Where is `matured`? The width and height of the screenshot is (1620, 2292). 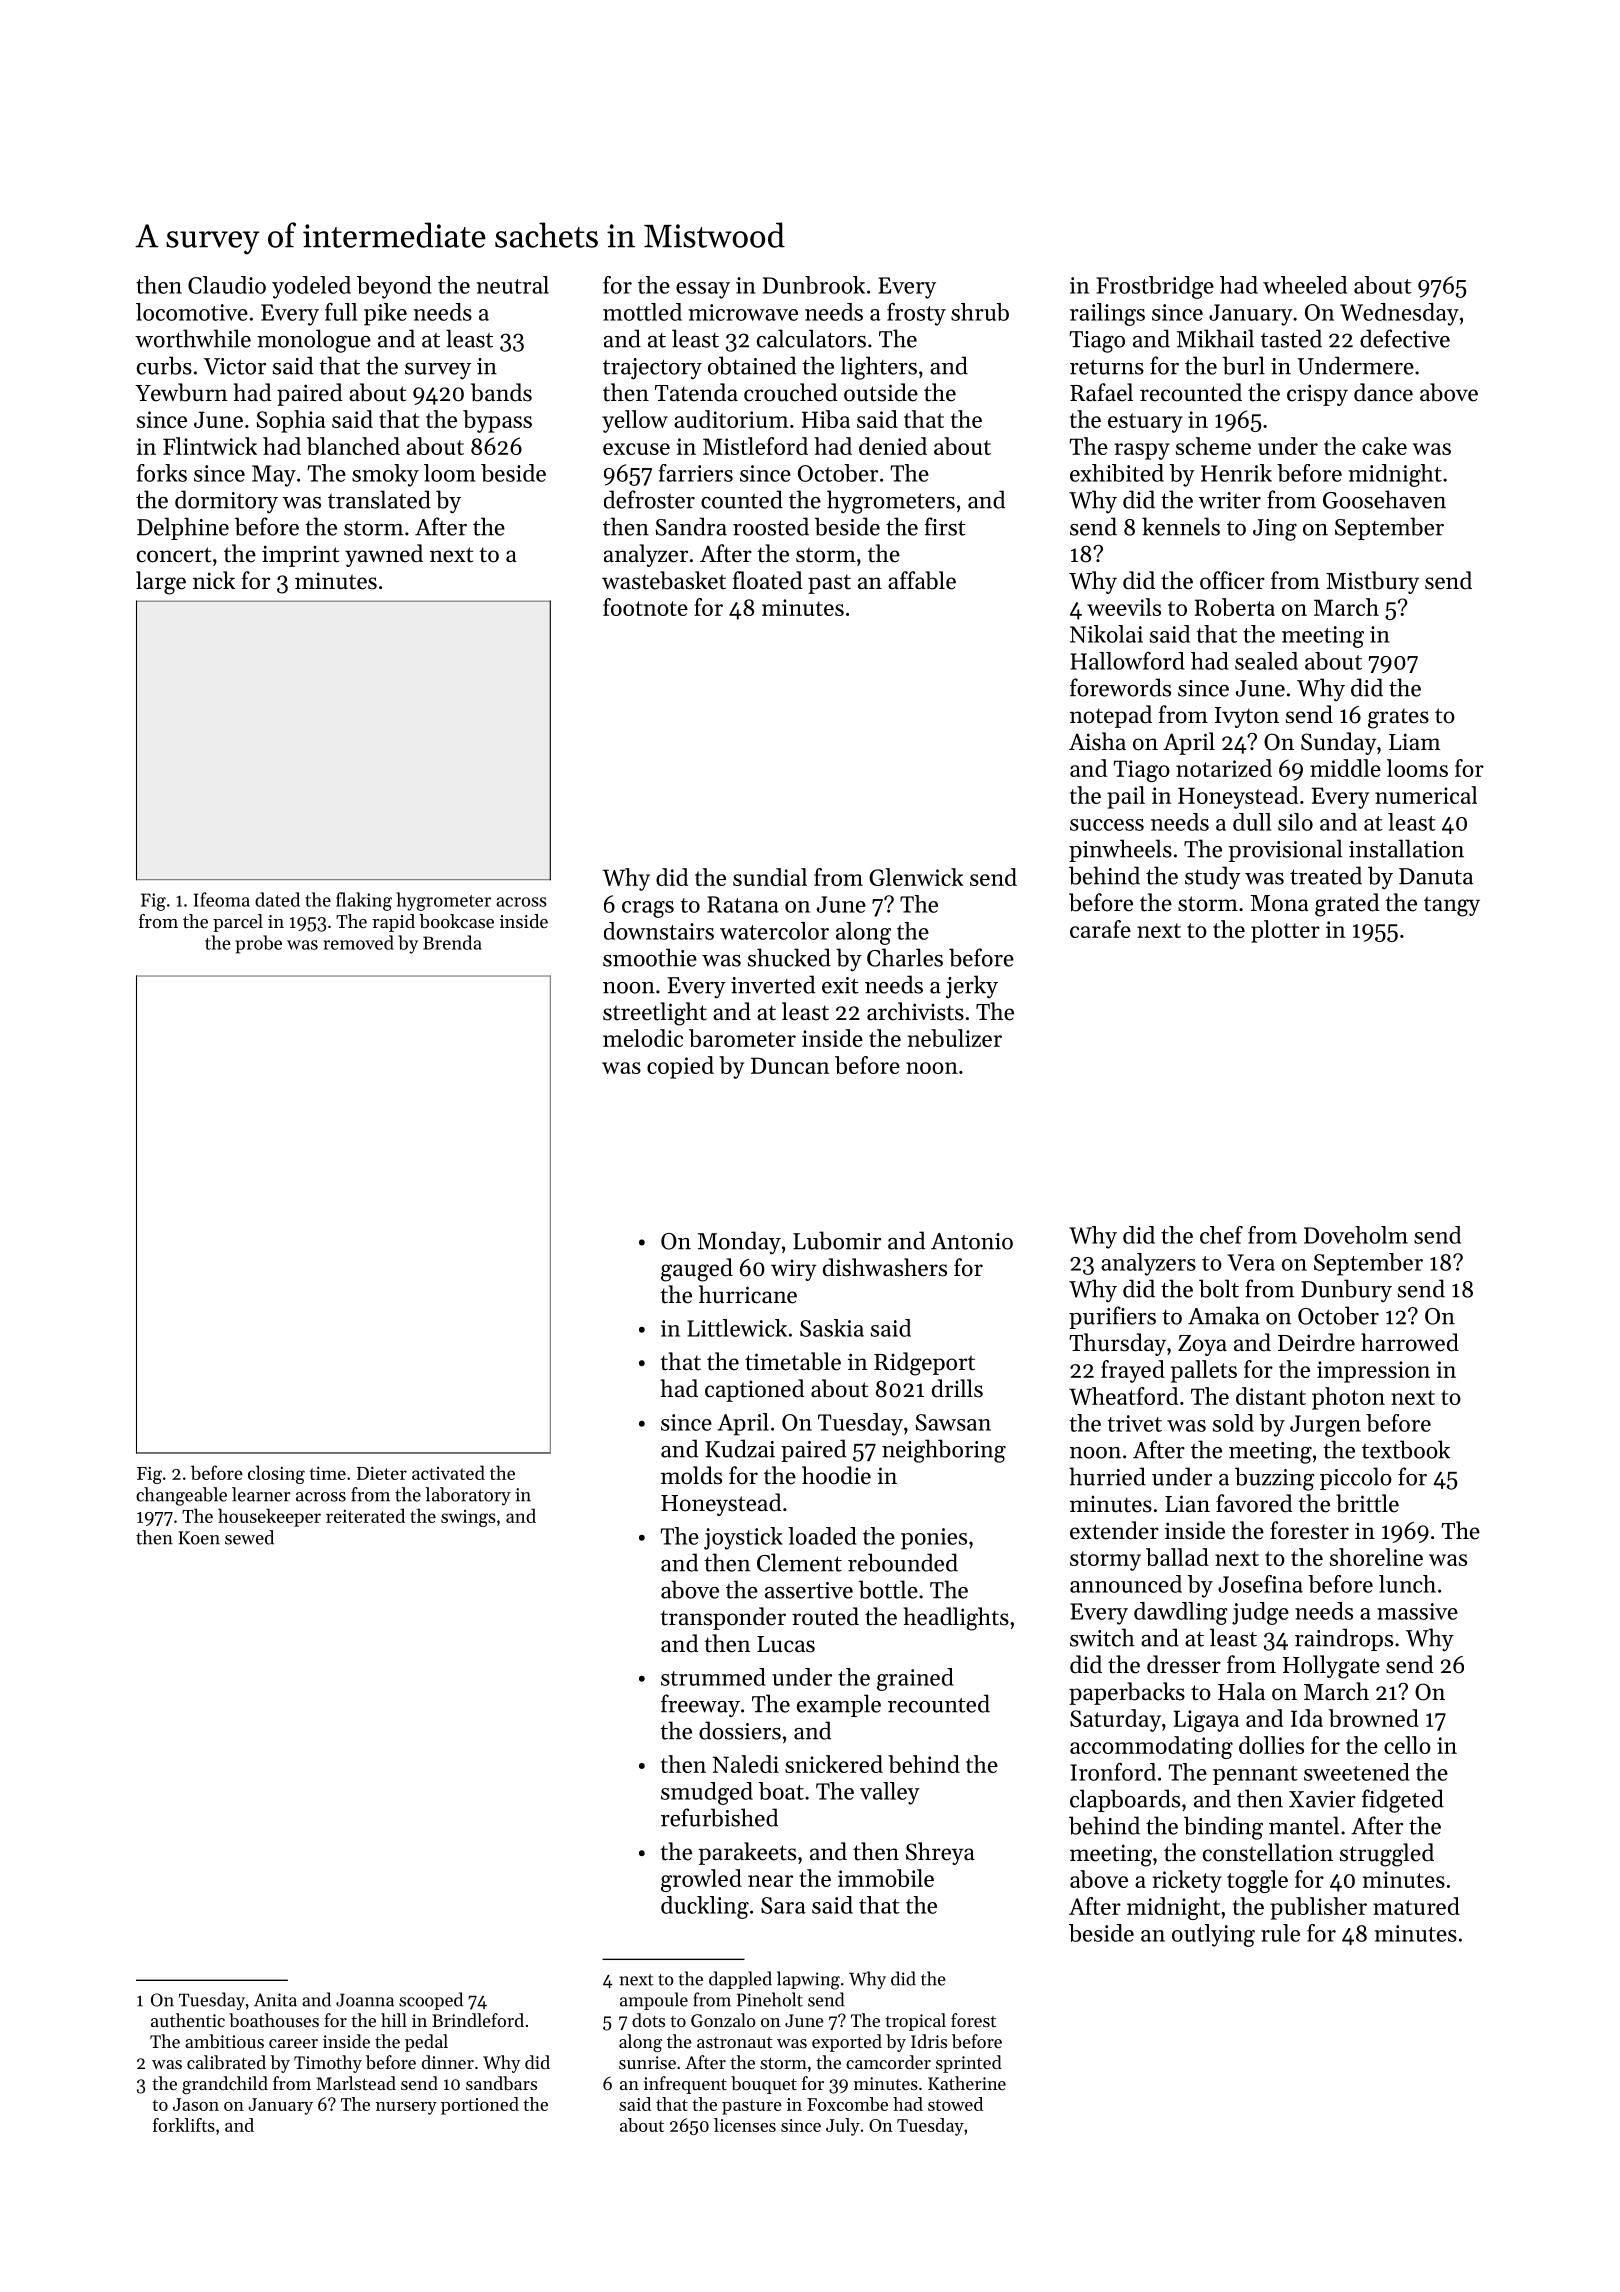 matured is located at coordinates (1416, 1906).
